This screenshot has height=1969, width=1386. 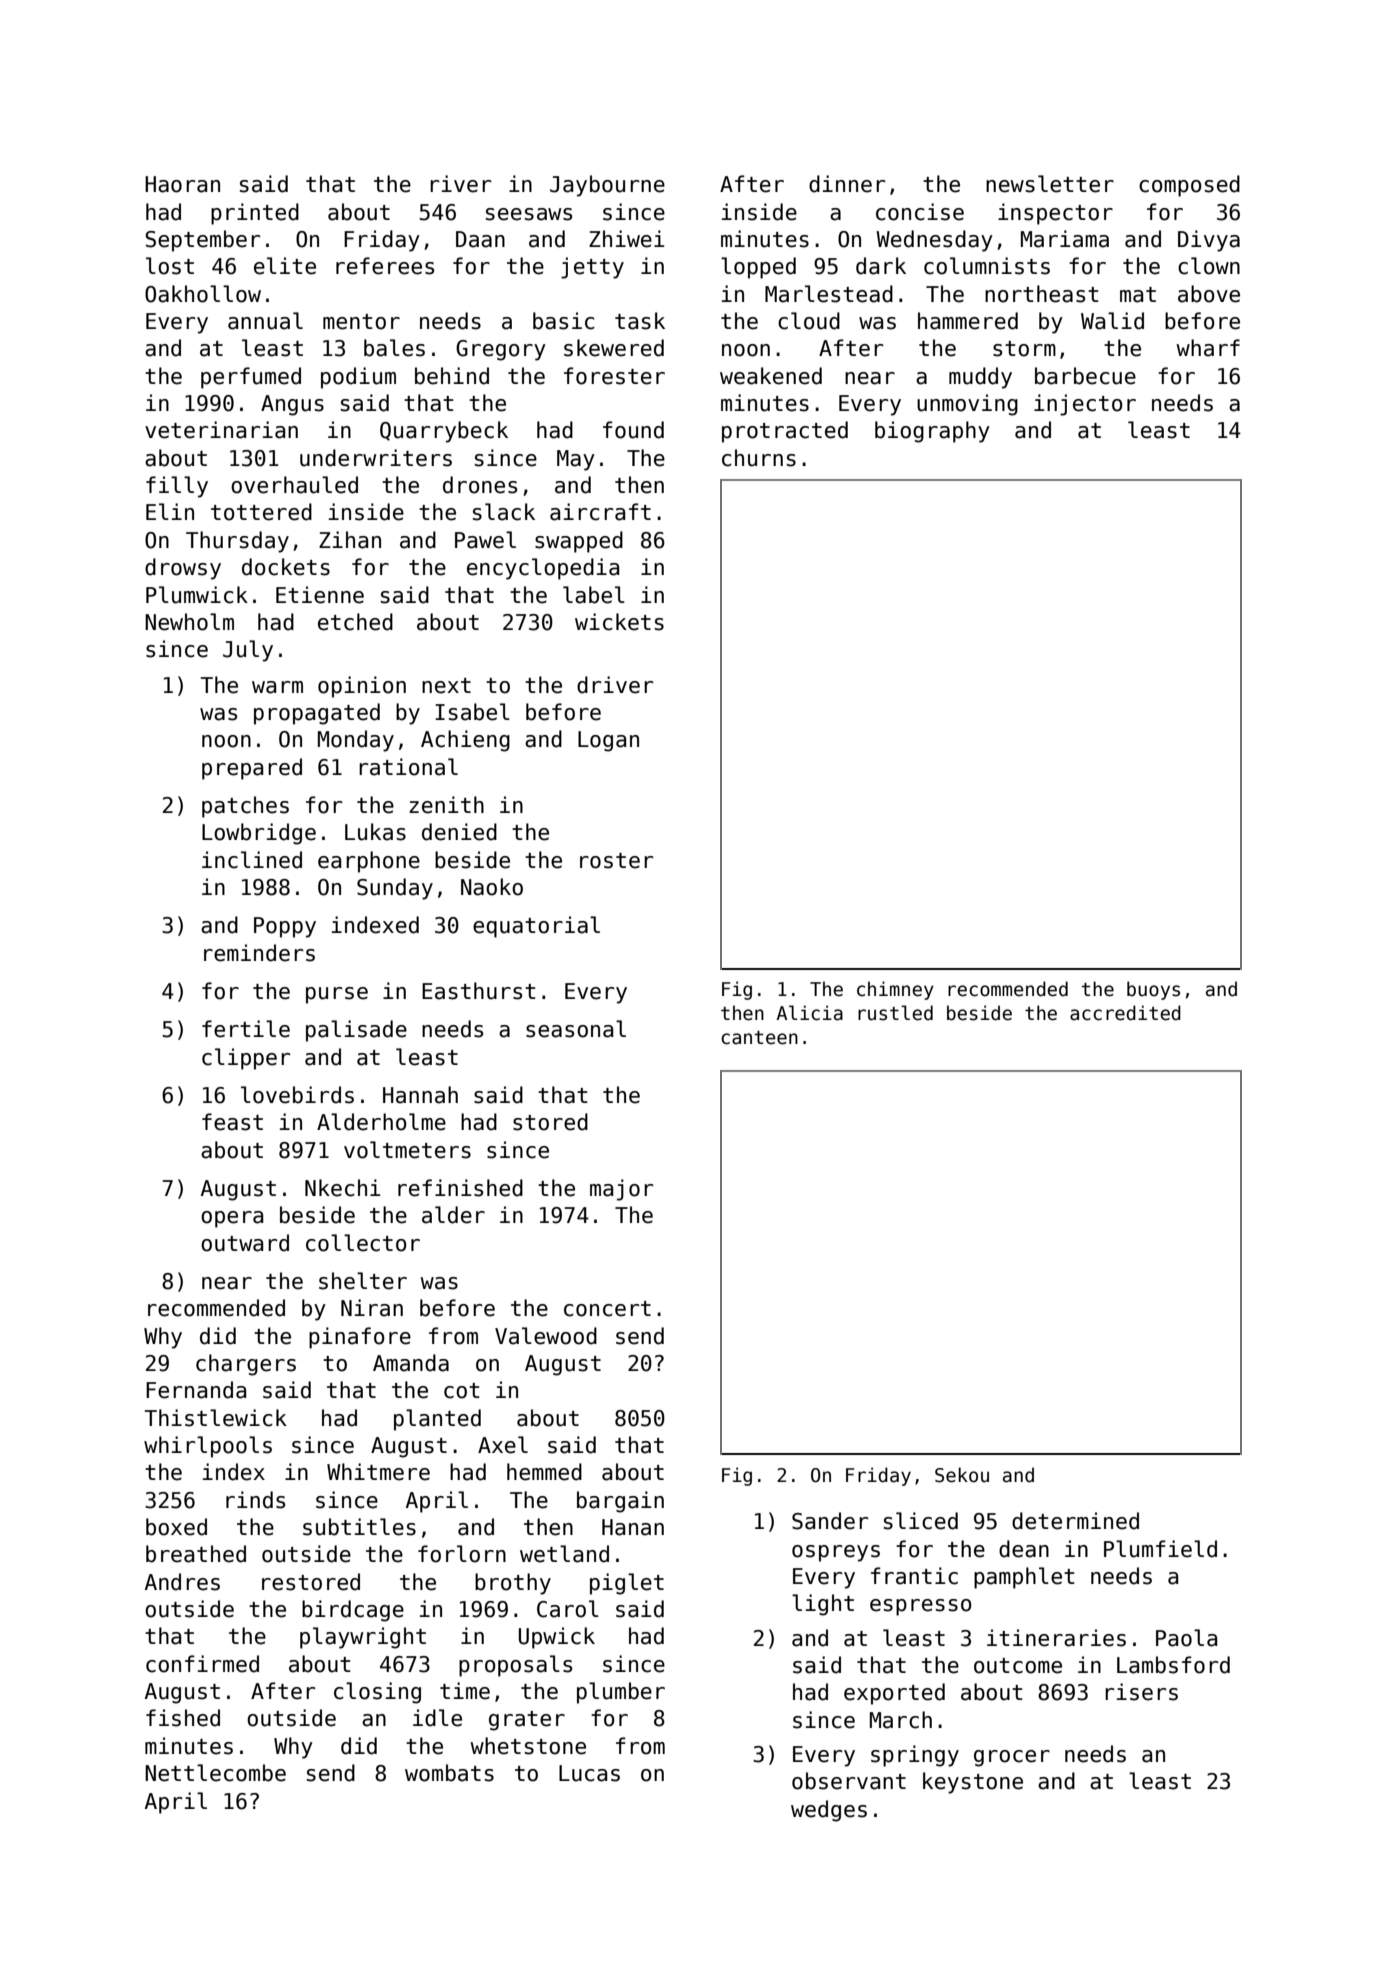 What do you see at coordinates (895, 1013) in the screenshot?
I see `rustled` at bounding box center [895, 1013].
